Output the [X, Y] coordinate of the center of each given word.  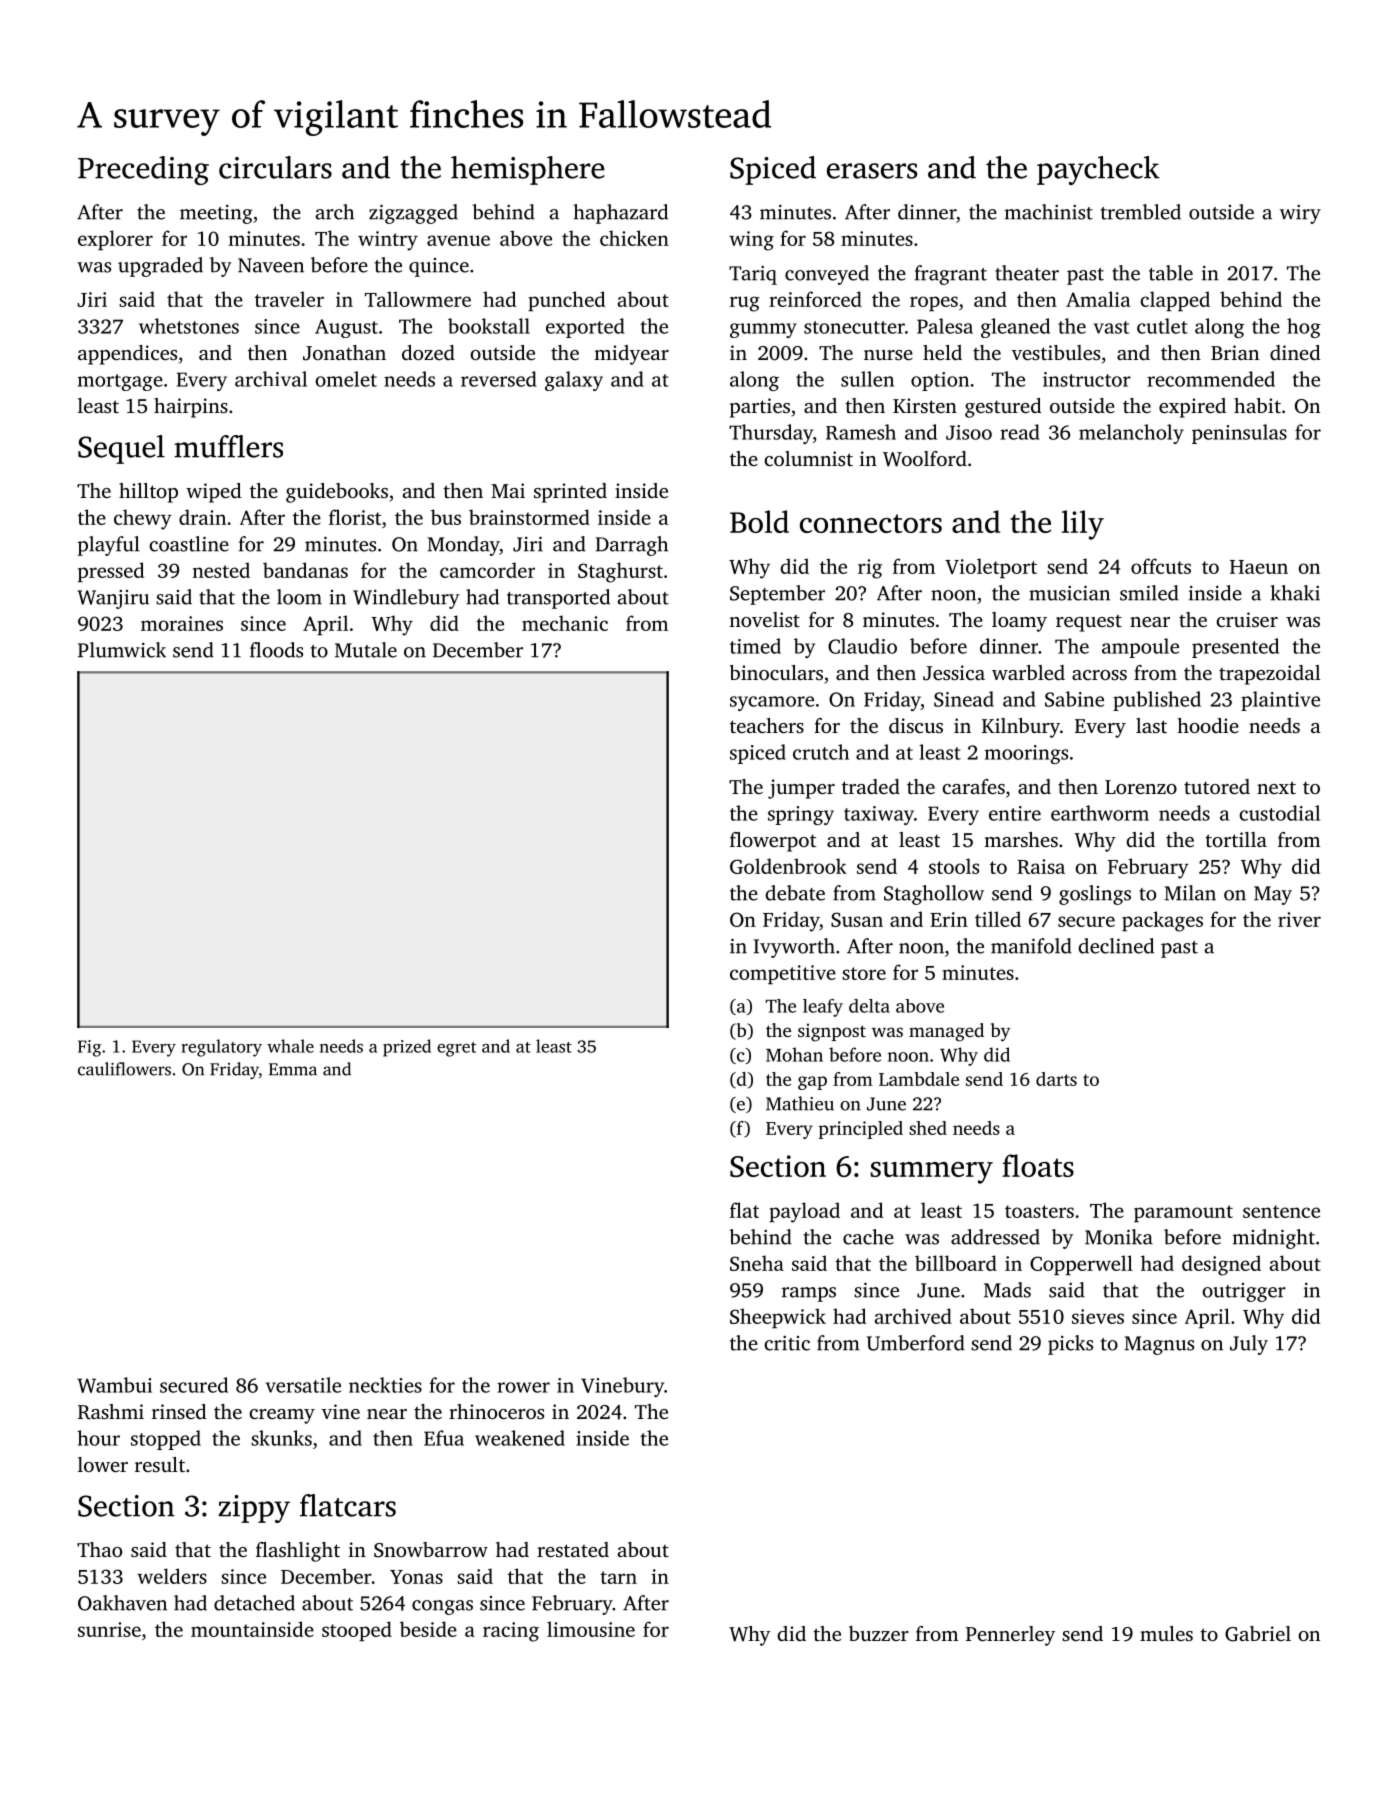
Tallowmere [418, 299]
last [1151, 725]
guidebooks [337, 493]
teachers [767, 725]
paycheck [1098, 170]
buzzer [879, 1633]
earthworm [1100, 813]
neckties [385, 1385]
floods [276, 650]
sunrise [109, 1629]
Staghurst [620, 572]
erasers [872, 171]
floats [1038, 1165]
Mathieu [800, 1103]
